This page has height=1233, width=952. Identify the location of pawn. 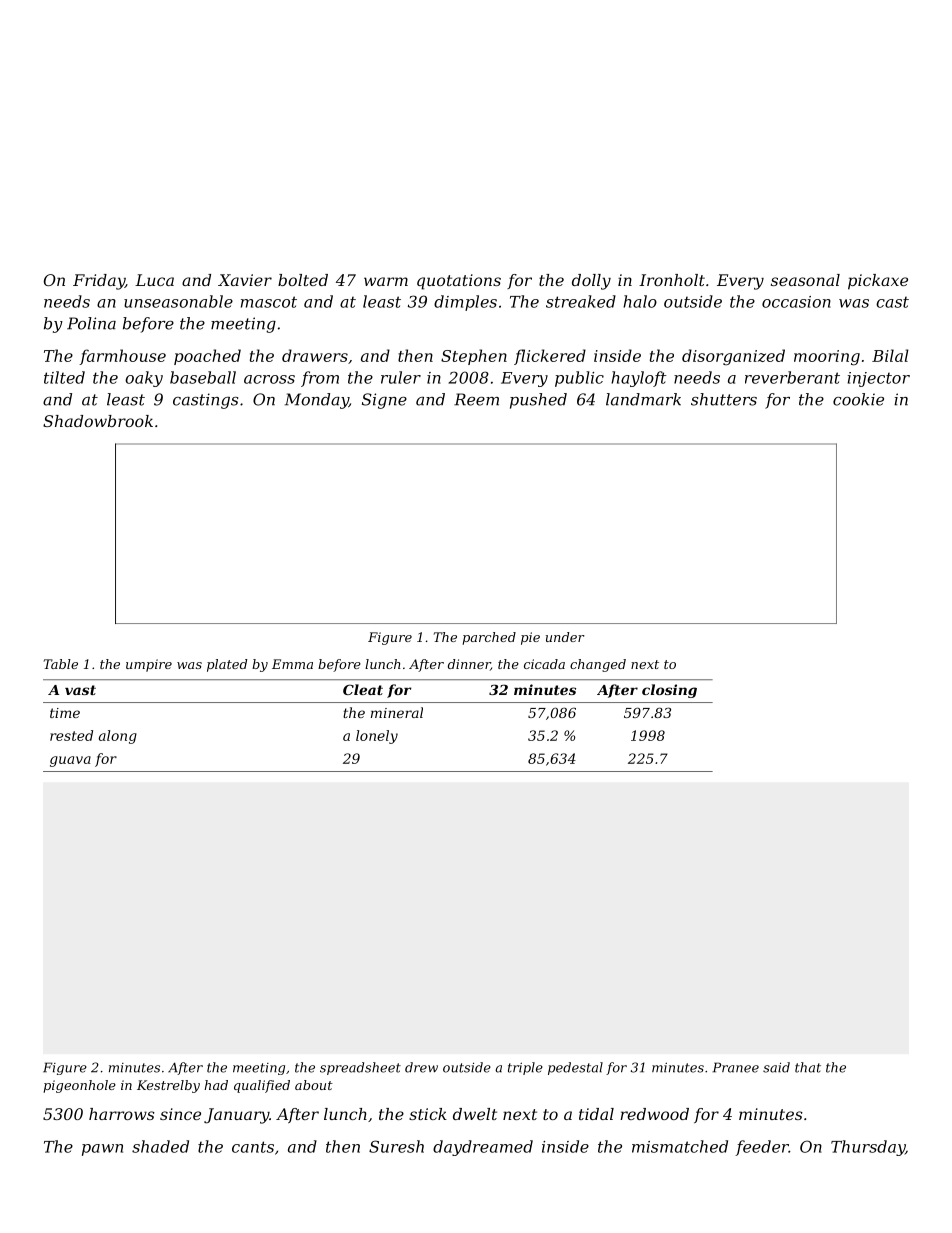
(102, 1150).
